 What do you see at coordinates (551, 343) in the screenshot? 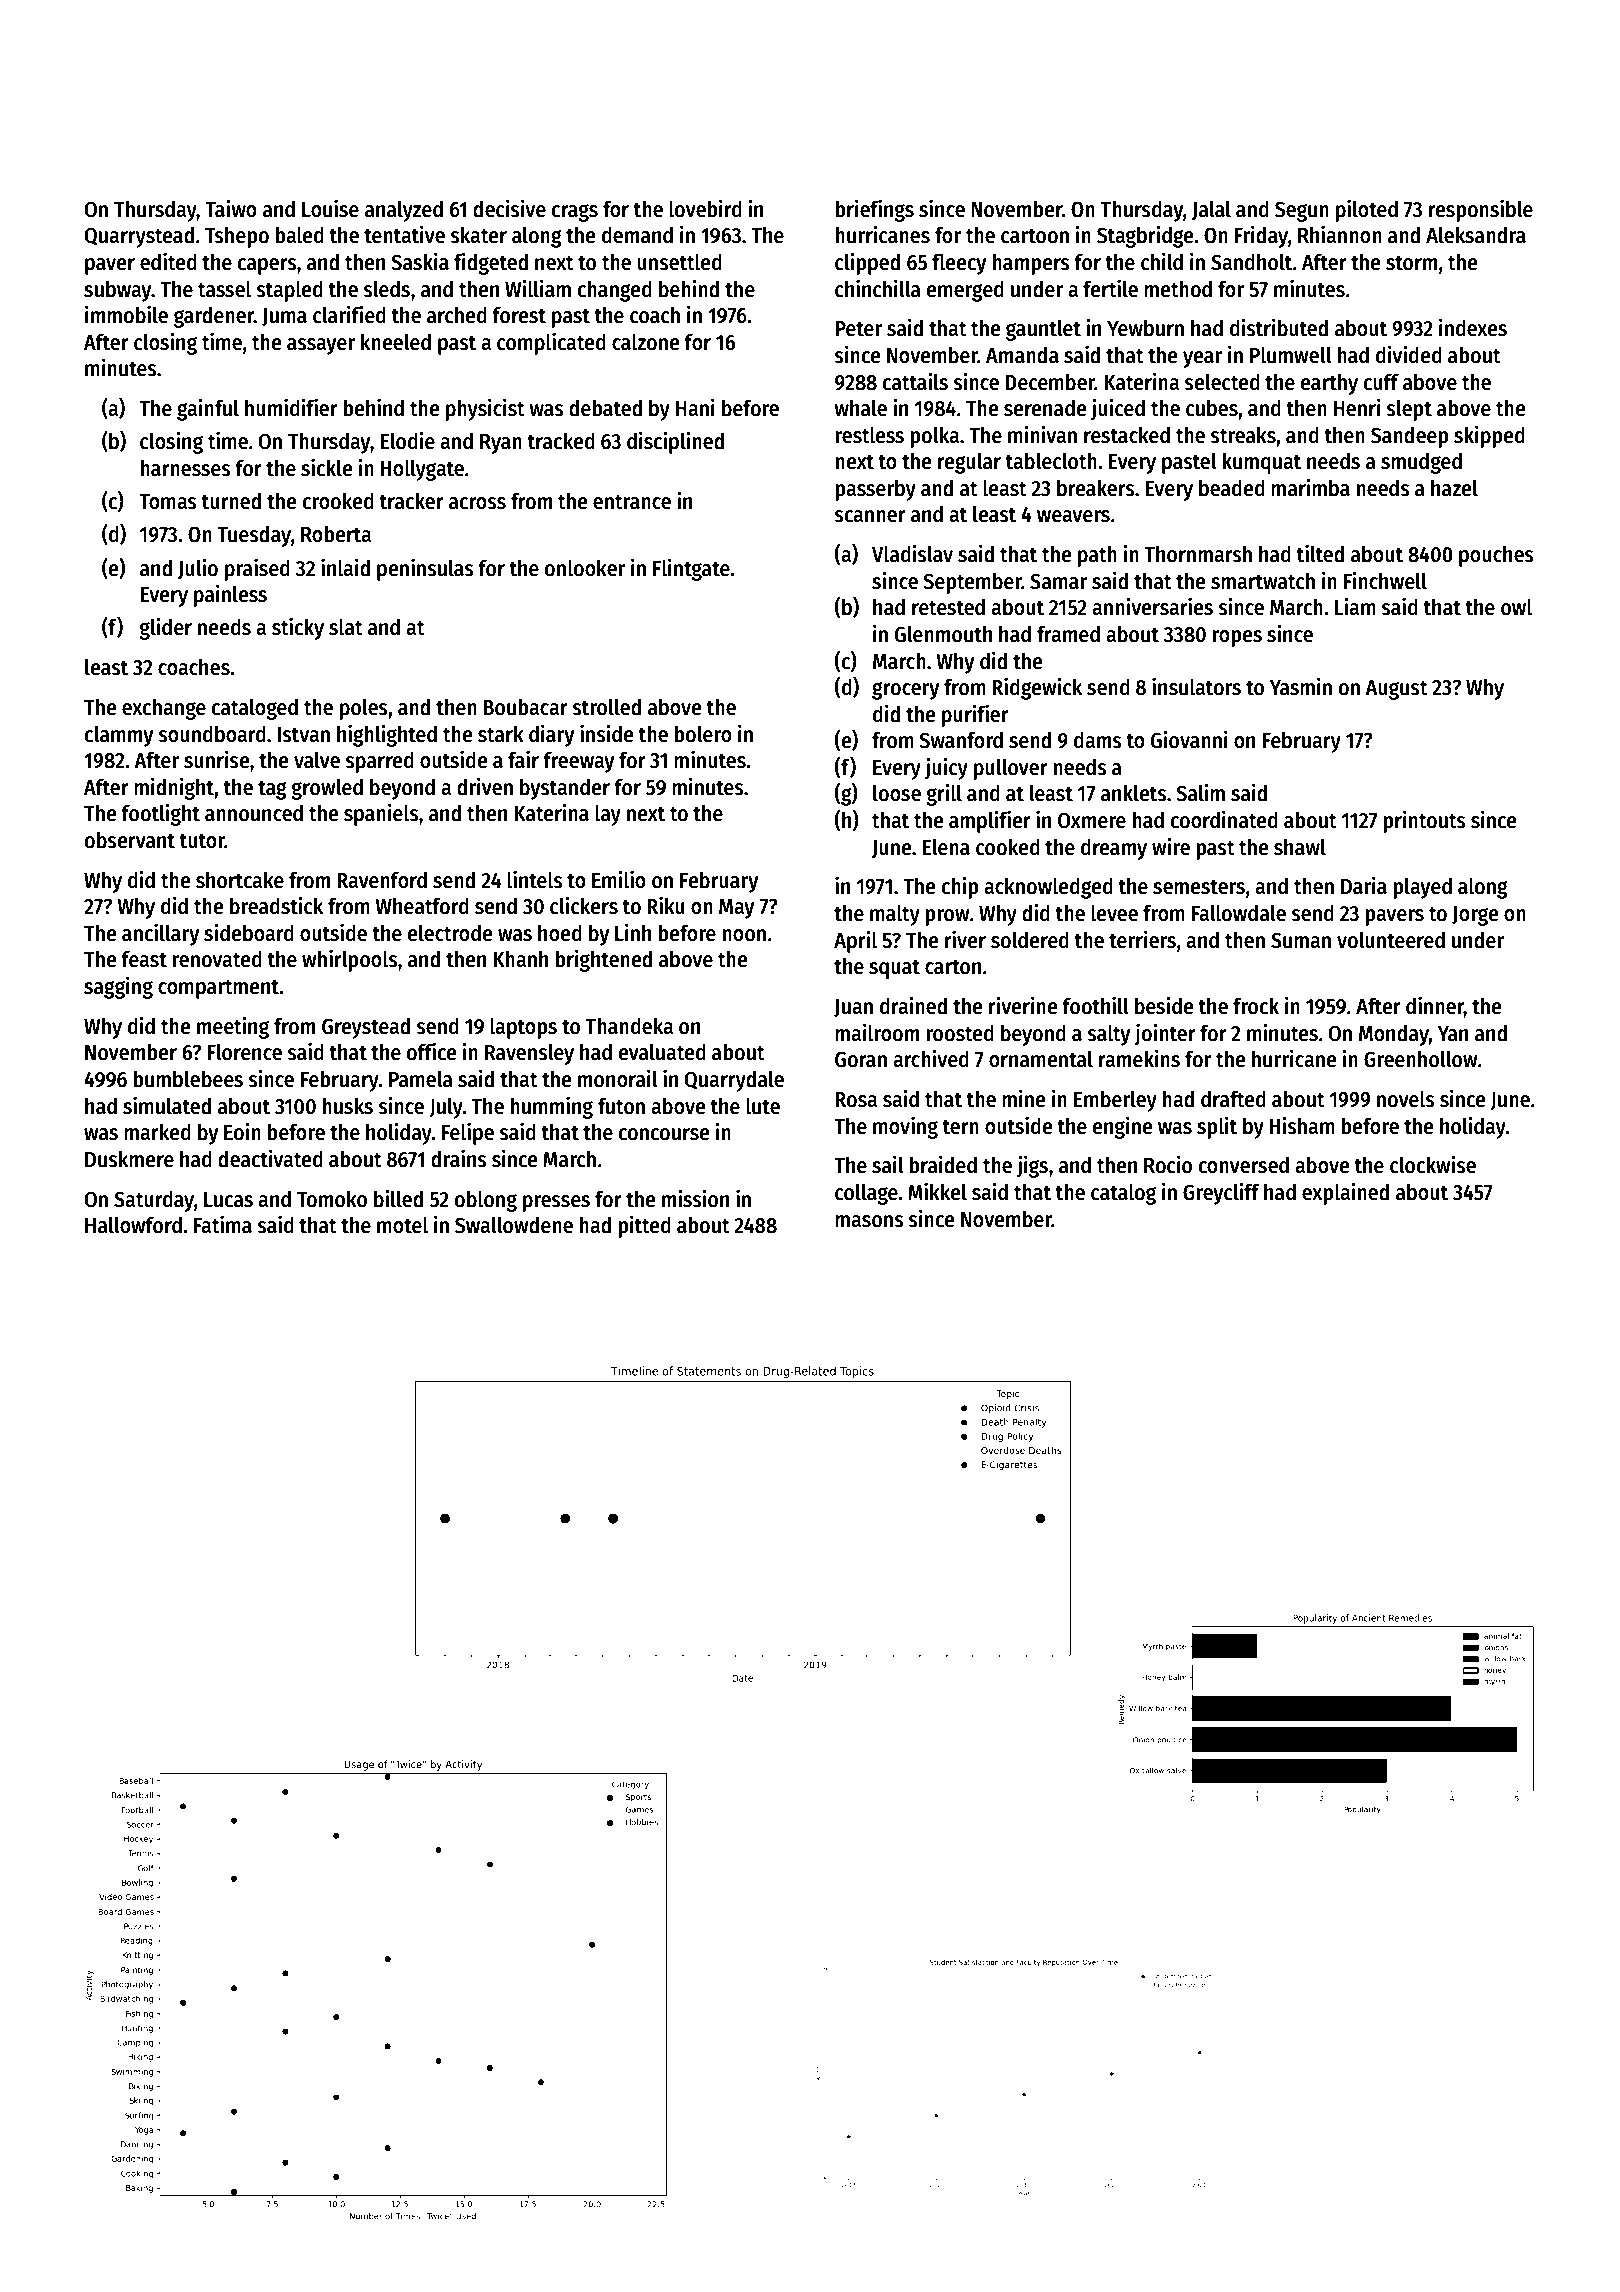
I see `complicated` at bounding box center [551, 343].
